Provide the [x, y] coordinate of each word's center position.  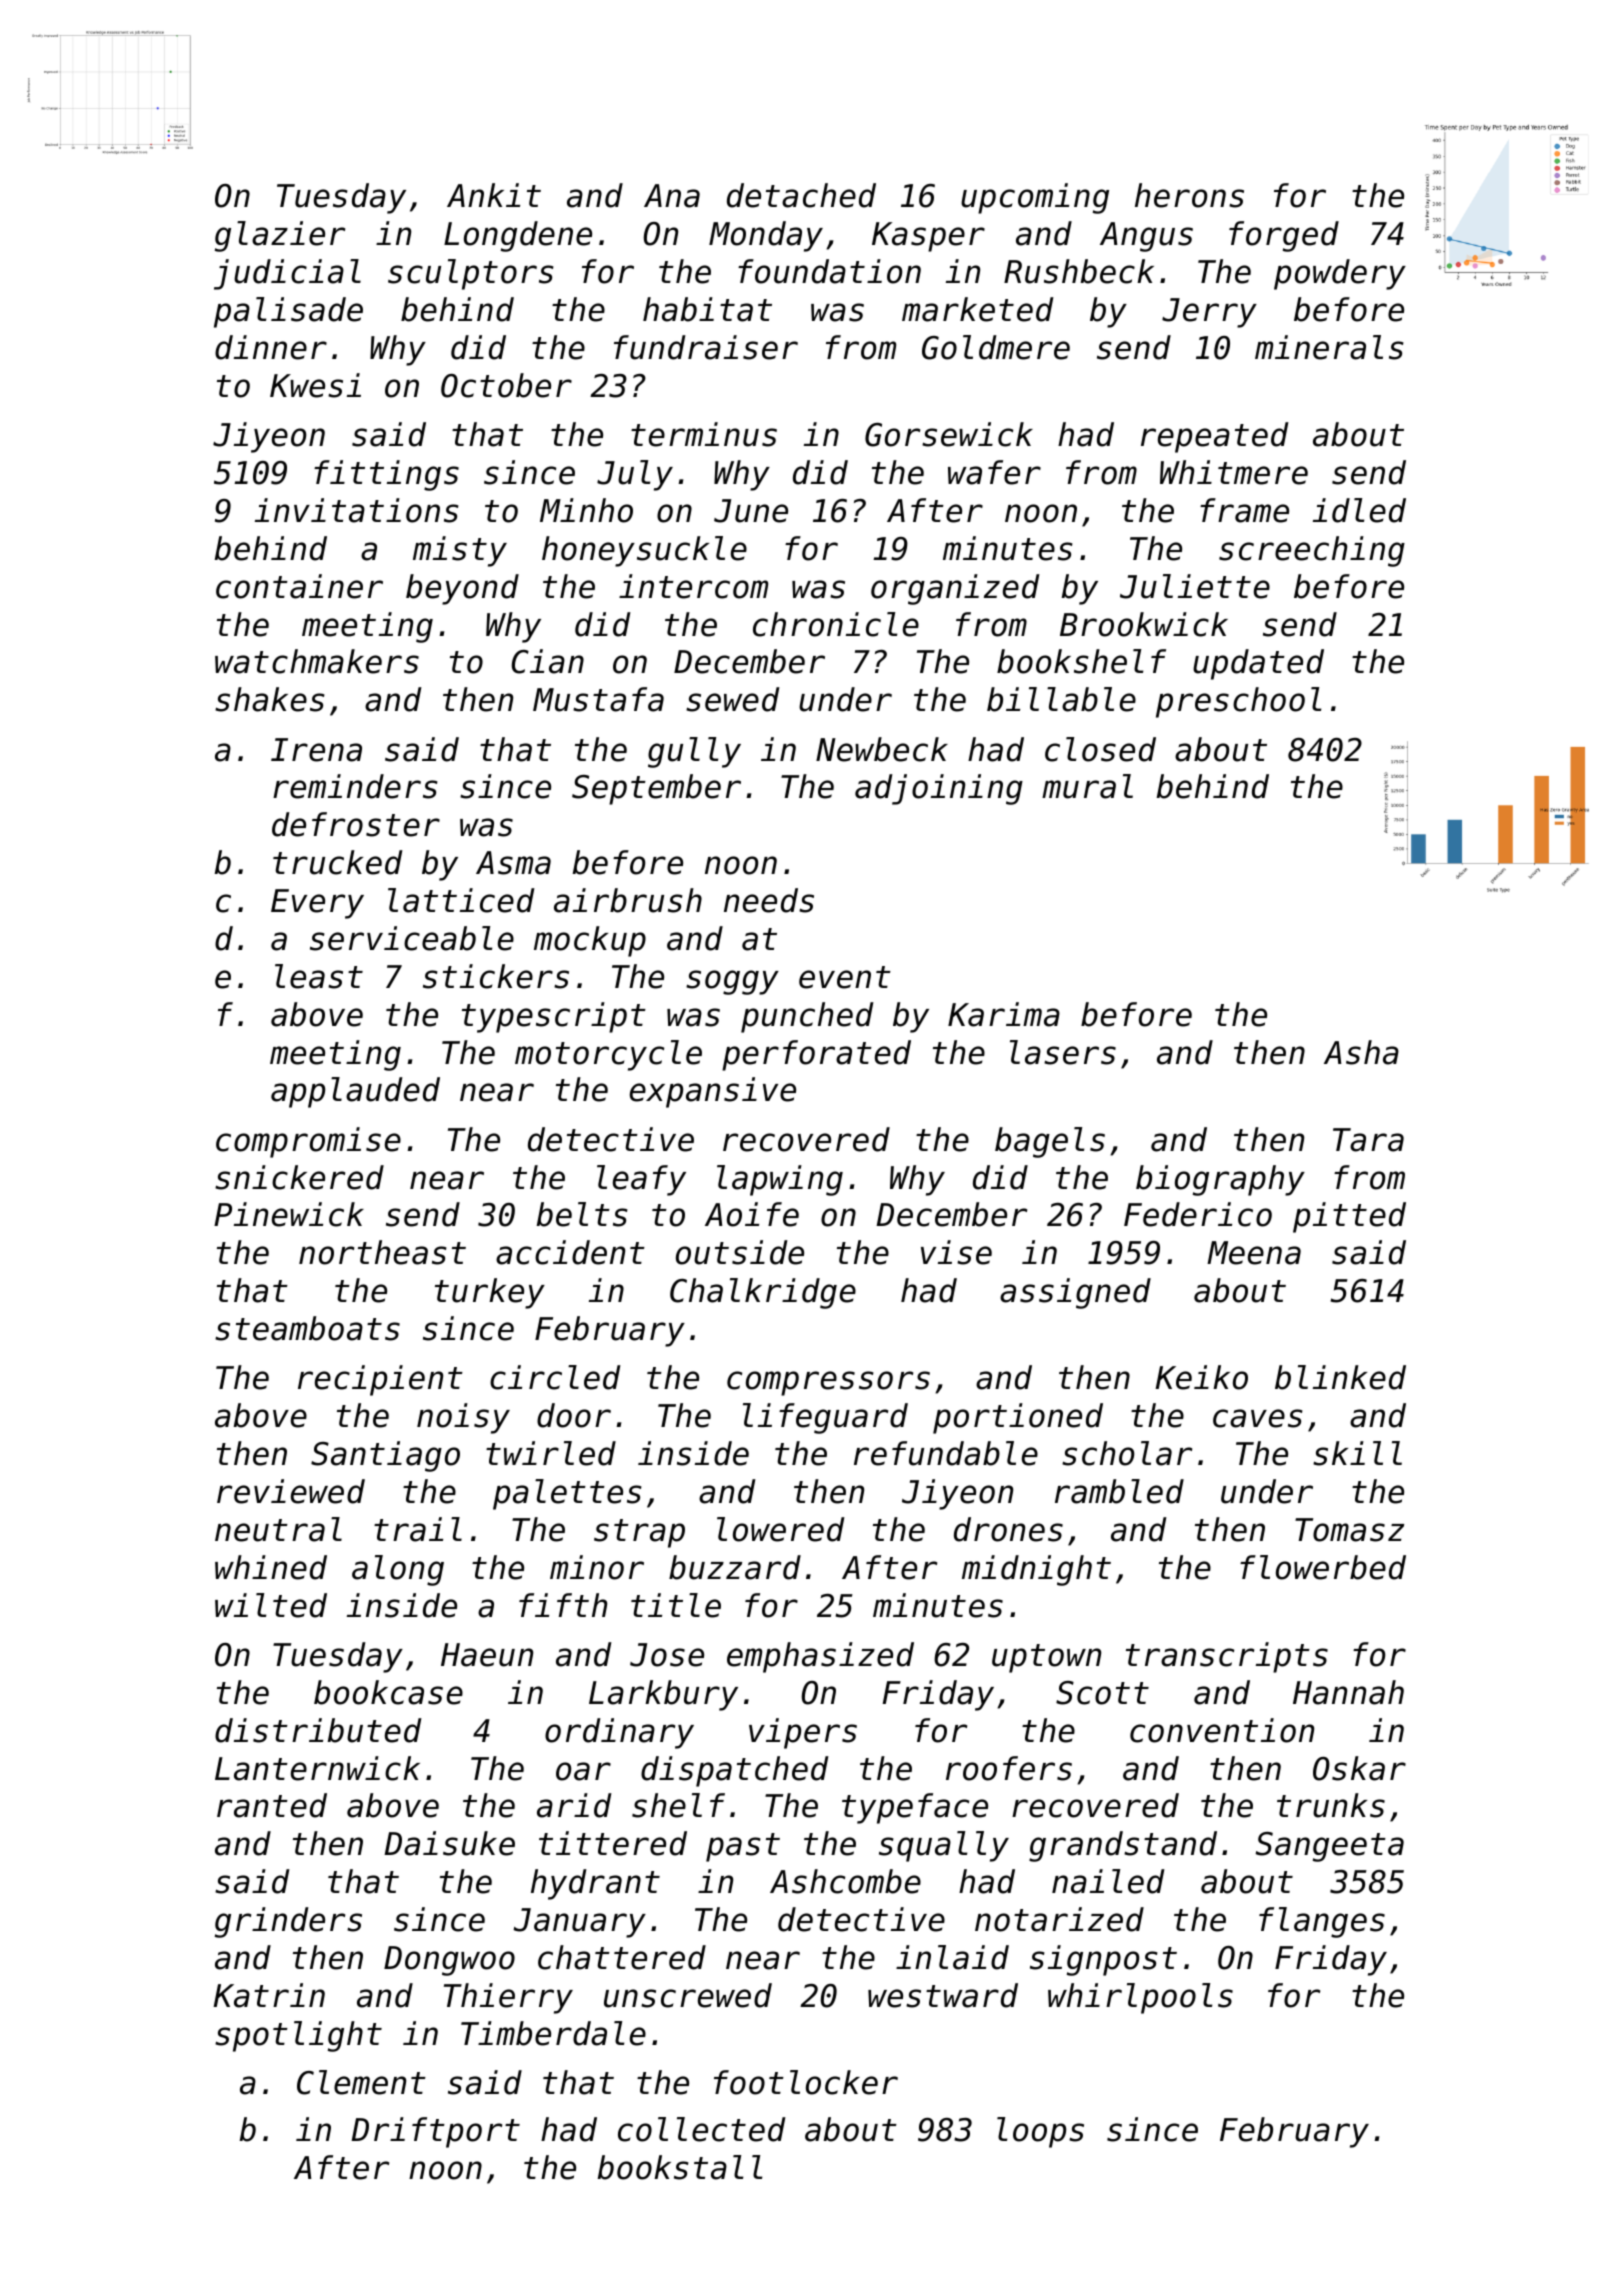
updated [1258, 664]
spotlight [298, 2036]
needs [769, 900]
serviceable [412, 938]
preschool [1238, 702]
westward [943, 1995]
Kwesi [315, 385]
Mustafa [598, 699]
